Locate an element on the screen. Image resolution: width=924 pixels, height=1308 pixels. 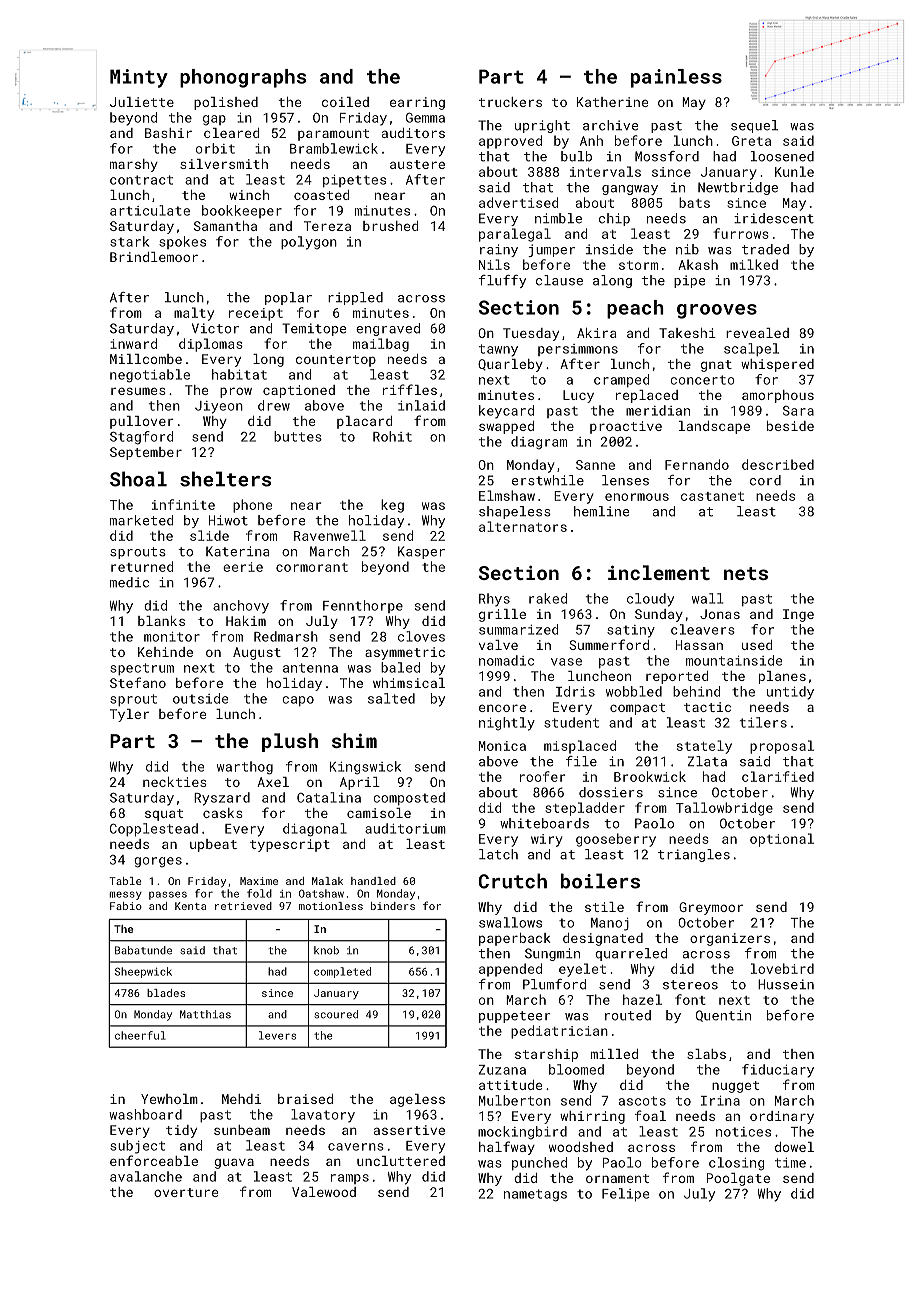
nets is located at coordinates (746, 573).
